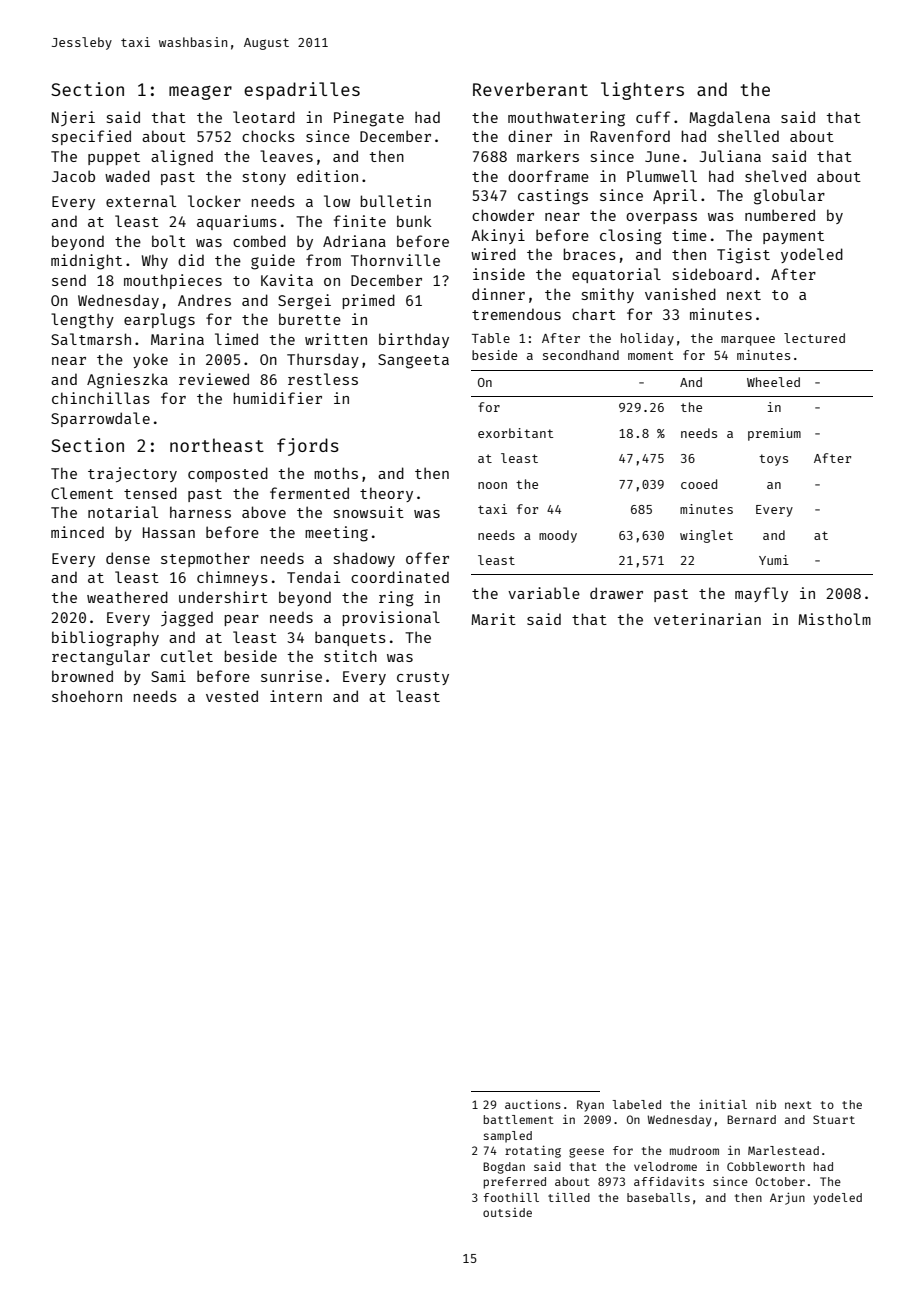 The height and width of the screenshot is (1308, 924). What do you see at coordinates (511, 1197) in the screenshot?
I see `foothill` at bounding box center [511, 1197].
